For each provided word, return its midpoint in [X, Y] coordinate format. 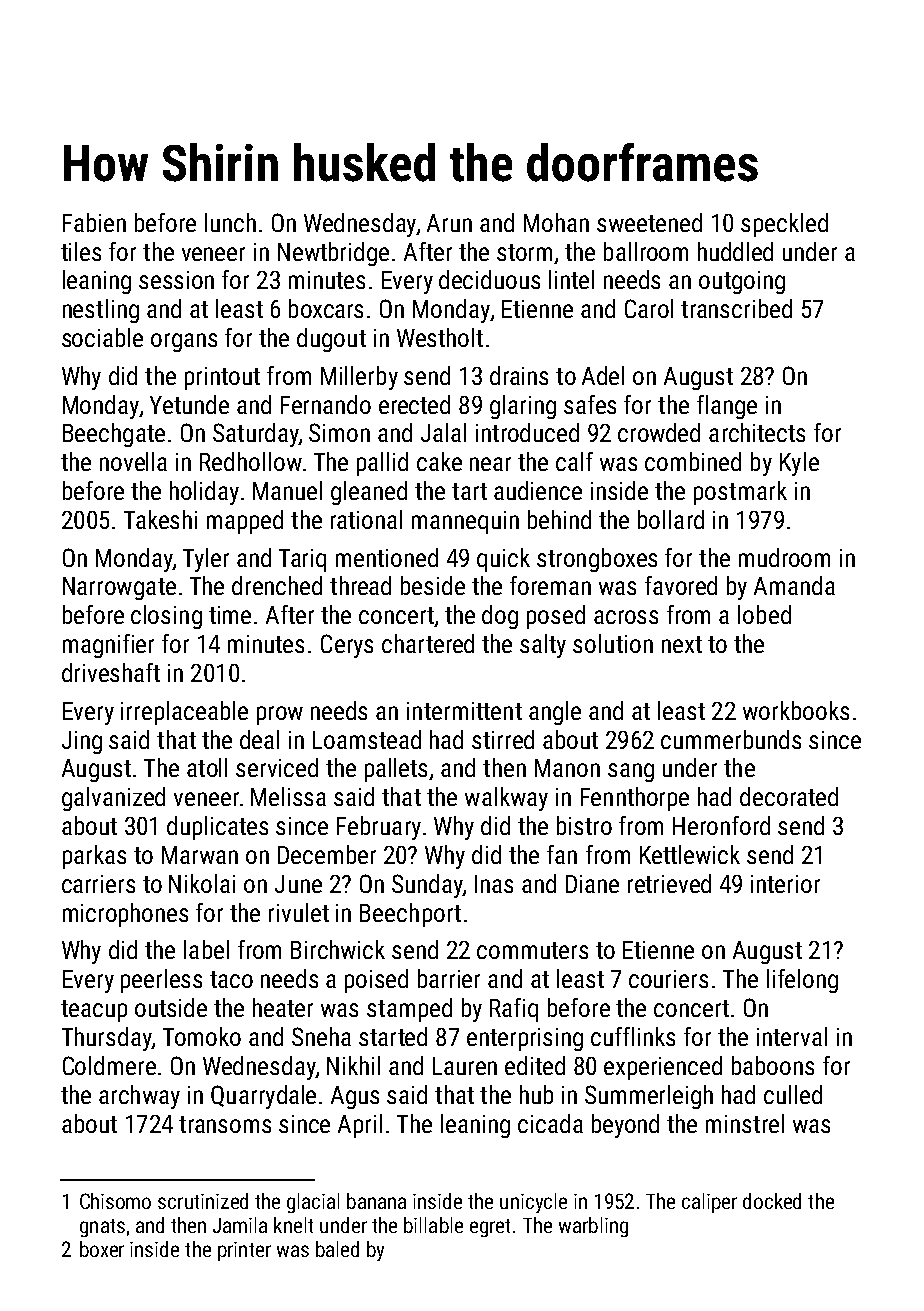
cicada [550, 1123]
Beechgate [114, 435]
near [490, 464]
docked [772, 1201]
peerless [161, 981]
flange [727, 407]
